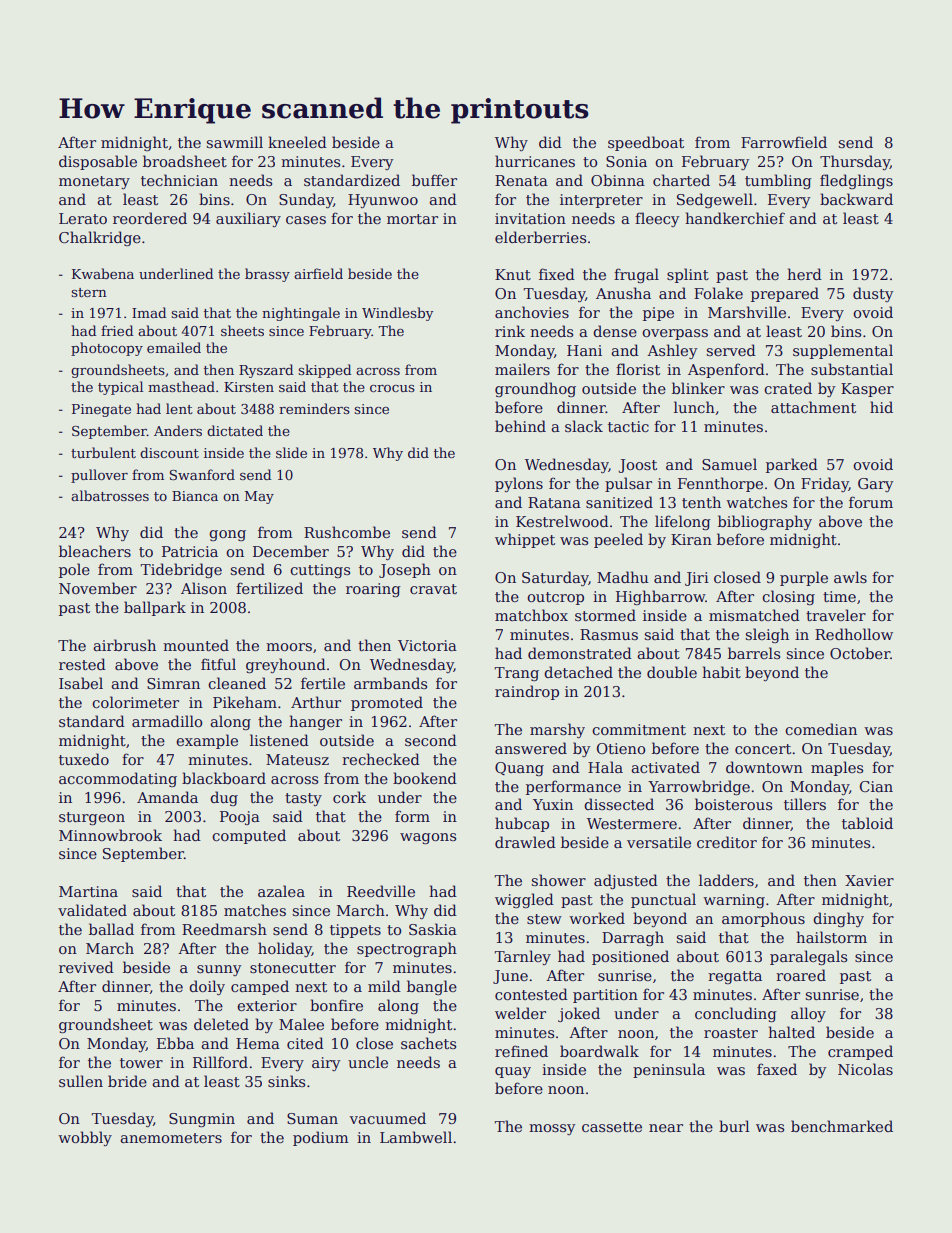 The width and height of the screenshot is (952, 1233). What do you see at coordinates (185, 161) in the screenshot?
I see `broadsheet` at bounding box center [185, 161].
